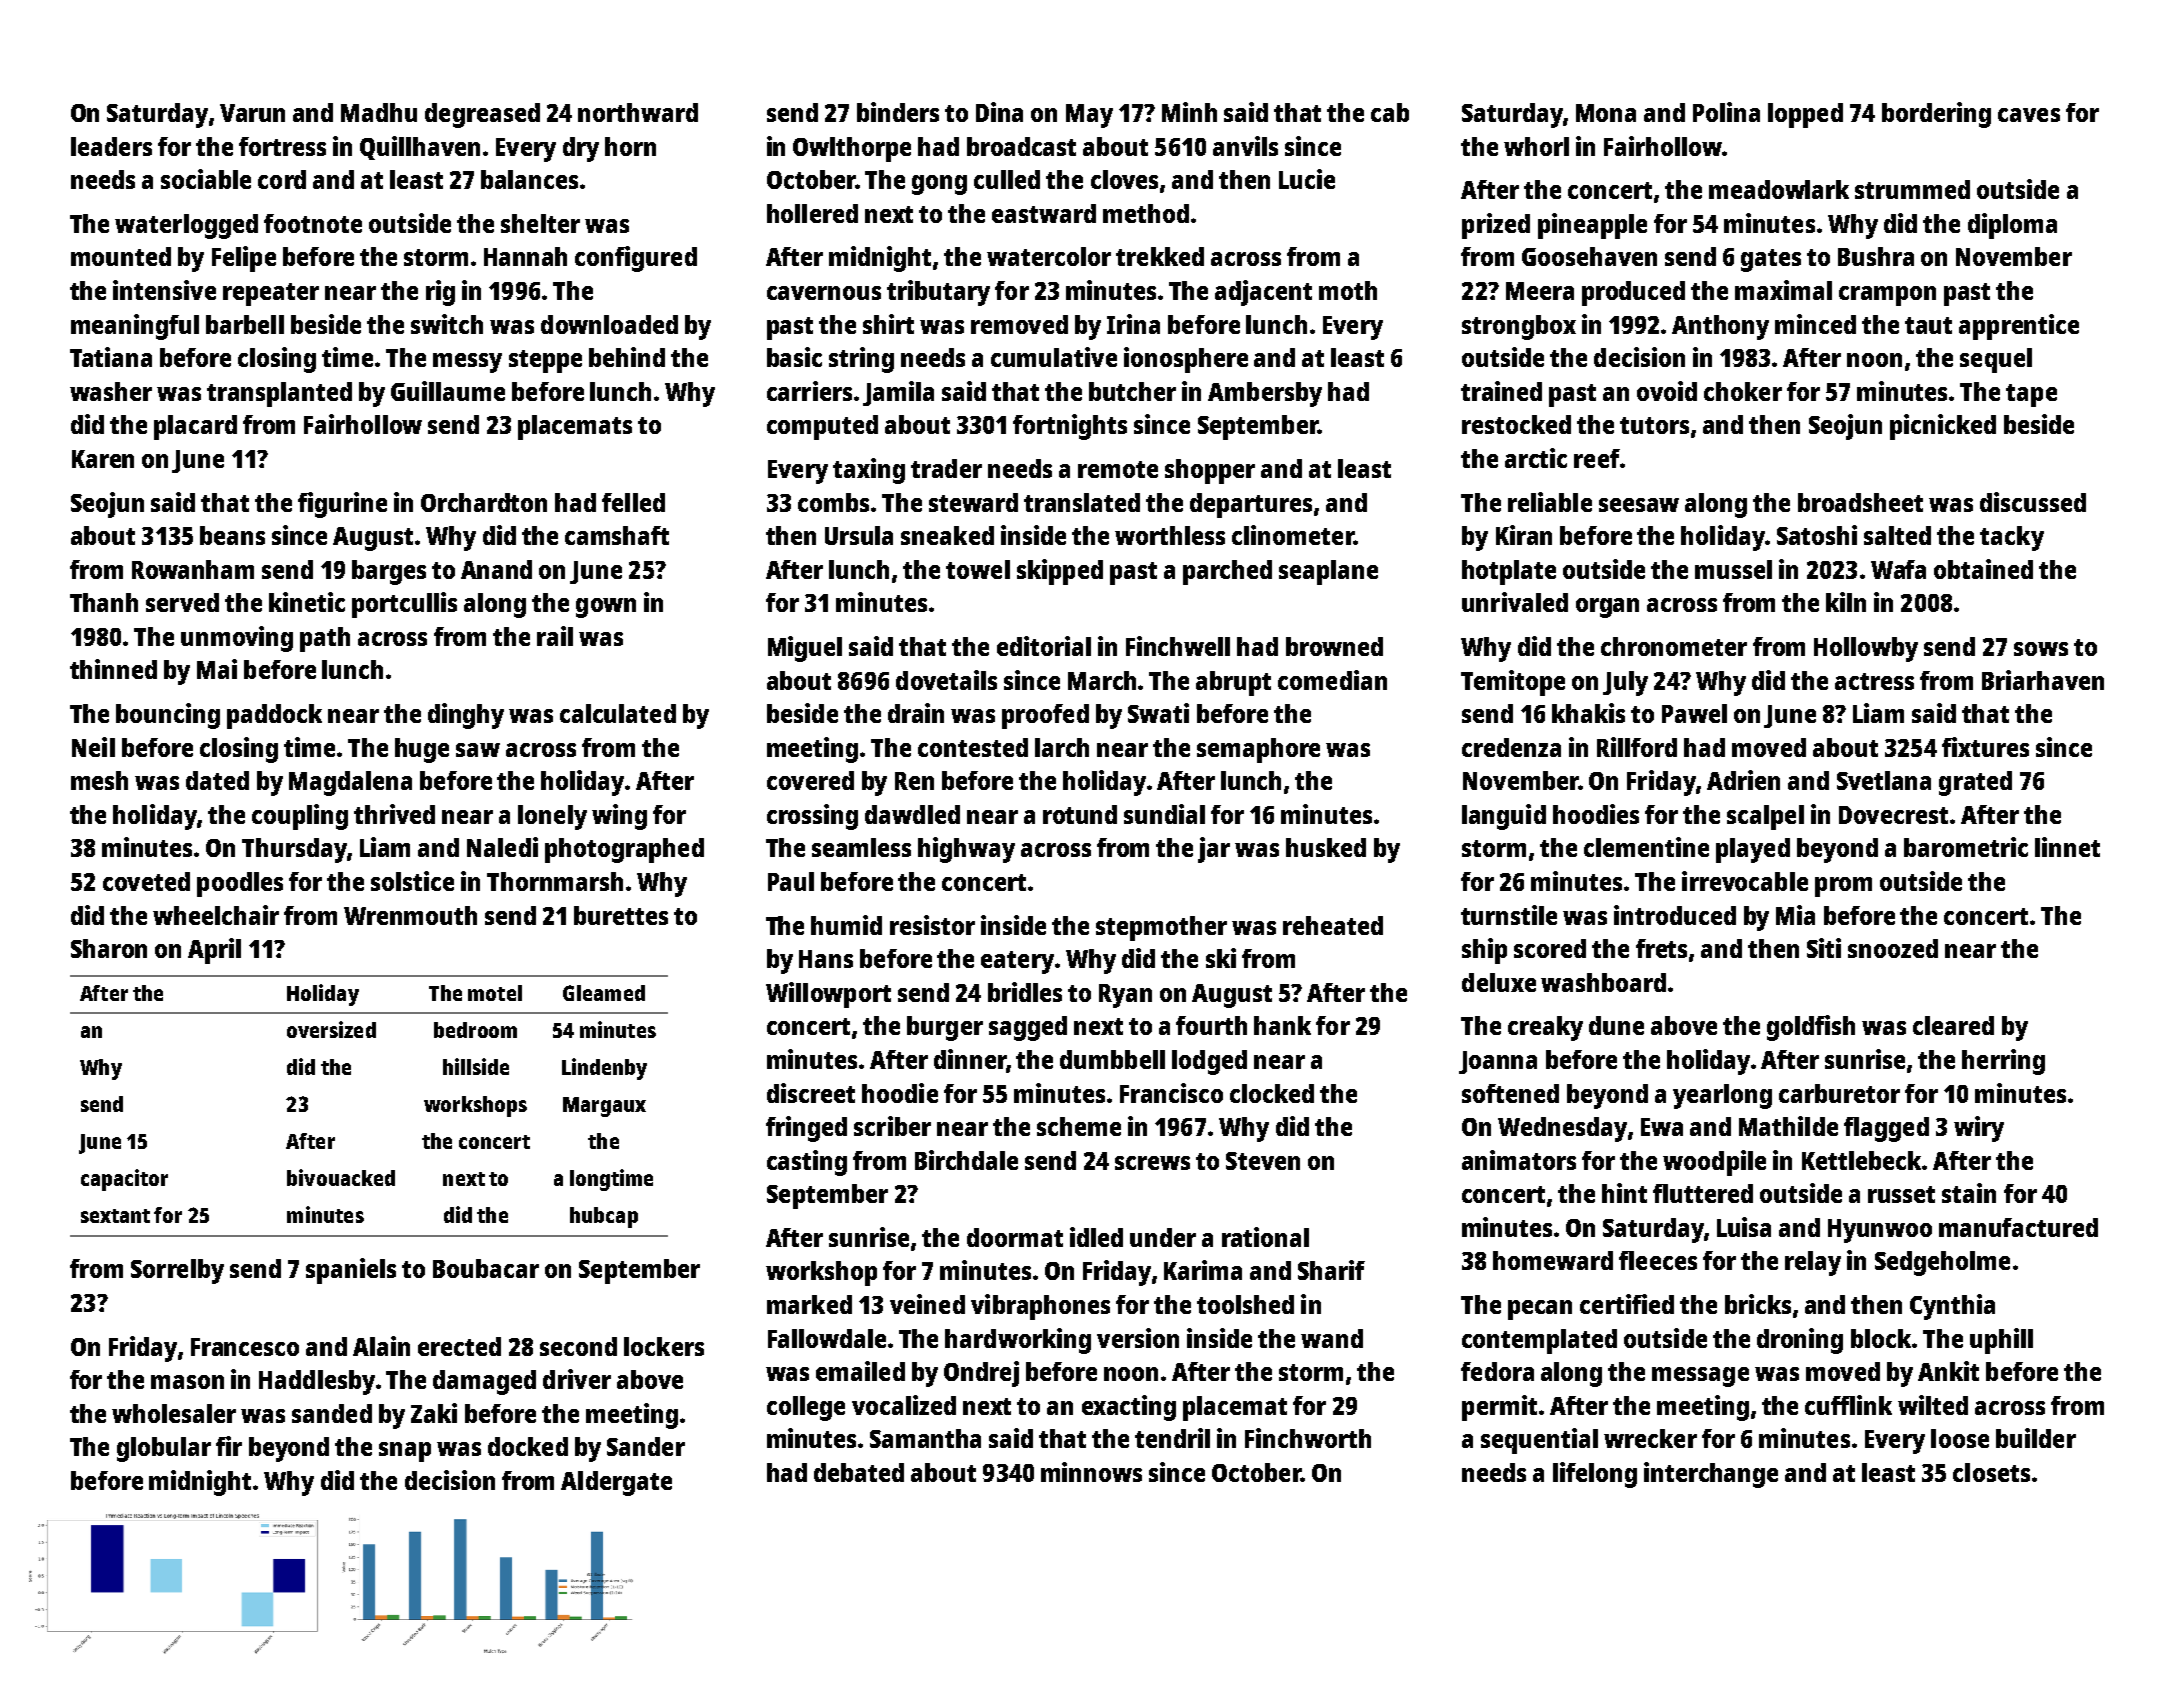 This document has width=2178, height=1683. What do you see at coordinates (859, 535) in the document?
I see `Ursula` at bounding box center [859, 535].
